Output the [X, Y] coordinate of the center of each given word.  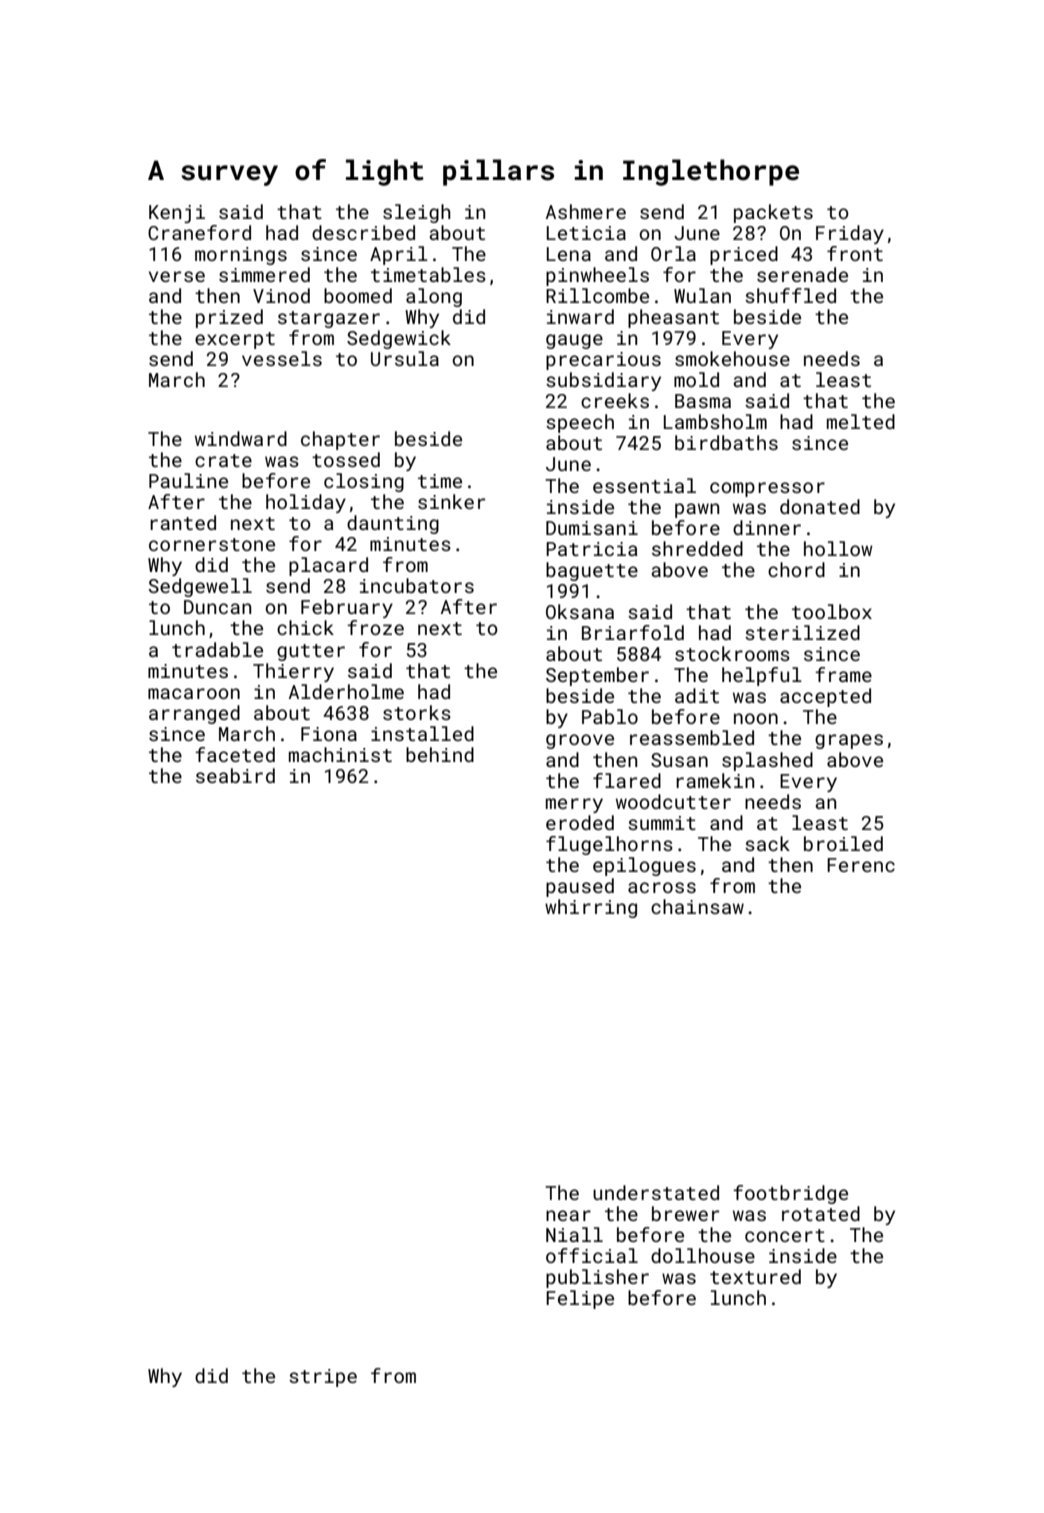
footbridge [790, 1194]
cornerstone [212, 544]
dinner [767, 527]
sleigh [417, 213]
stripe [323, 1378]
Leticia [586, 233]
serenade [802, 274]
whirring [591, 908]
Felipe [580, 1299]
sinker [451, 501]
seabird [235, 775]
